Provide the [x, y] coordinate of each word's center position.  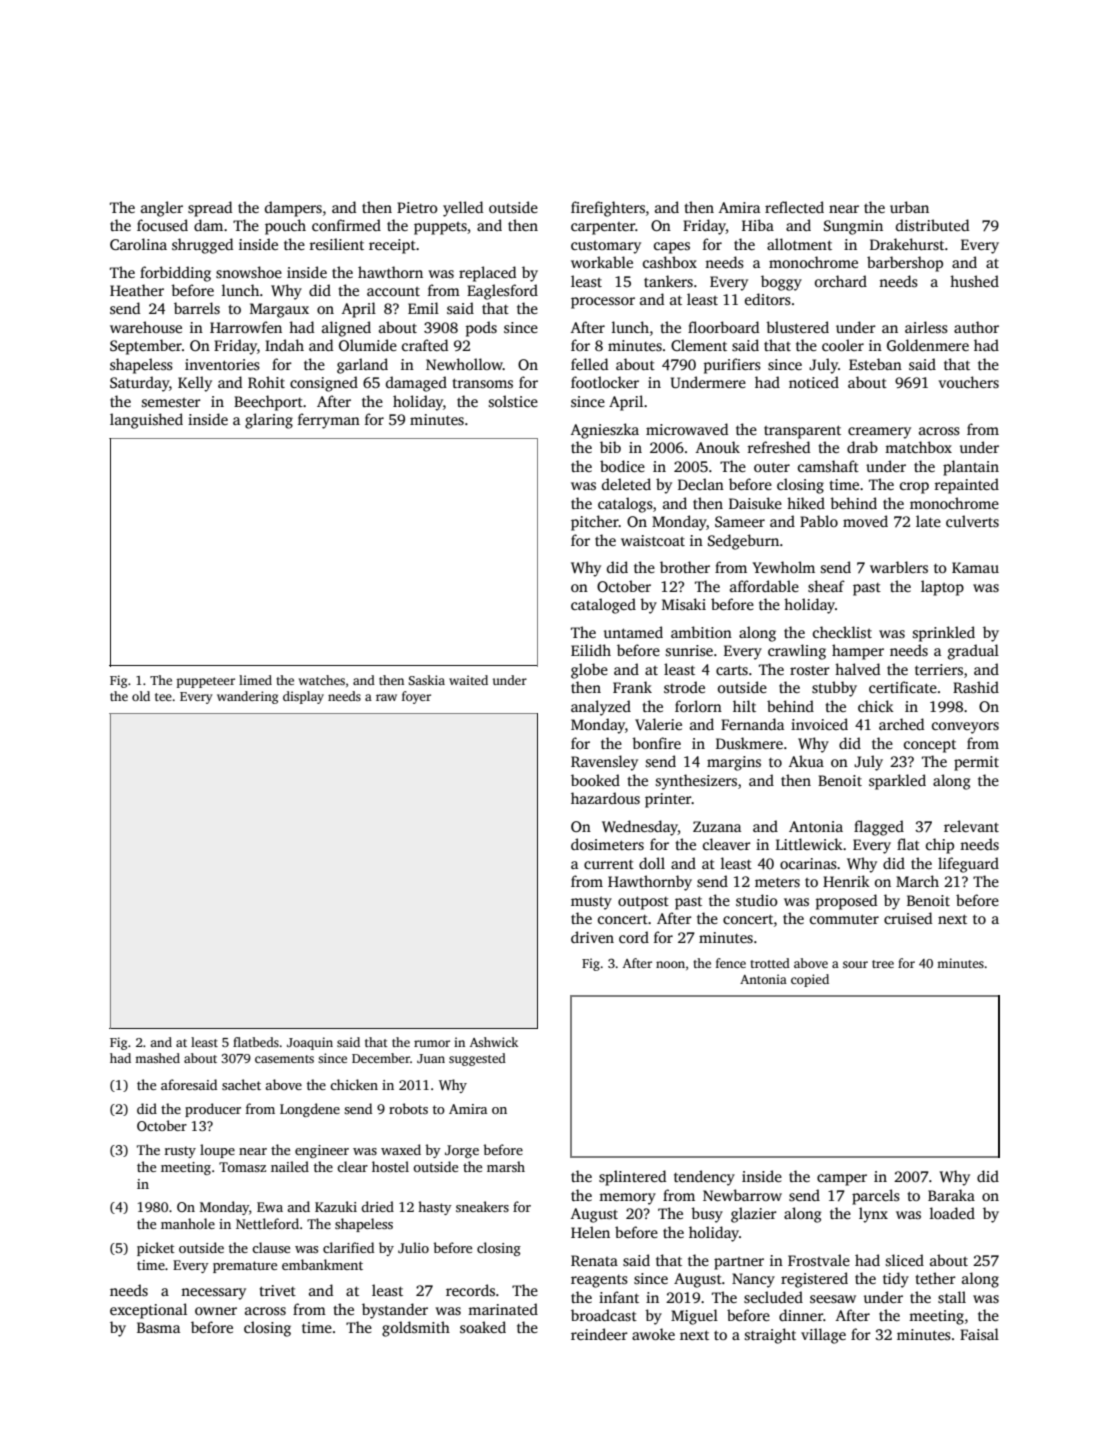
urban [909, 207]
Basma [158, 1327]
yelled [463, 209]
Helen [590, 1232]
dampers [293, 209]
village [823, 1336]
